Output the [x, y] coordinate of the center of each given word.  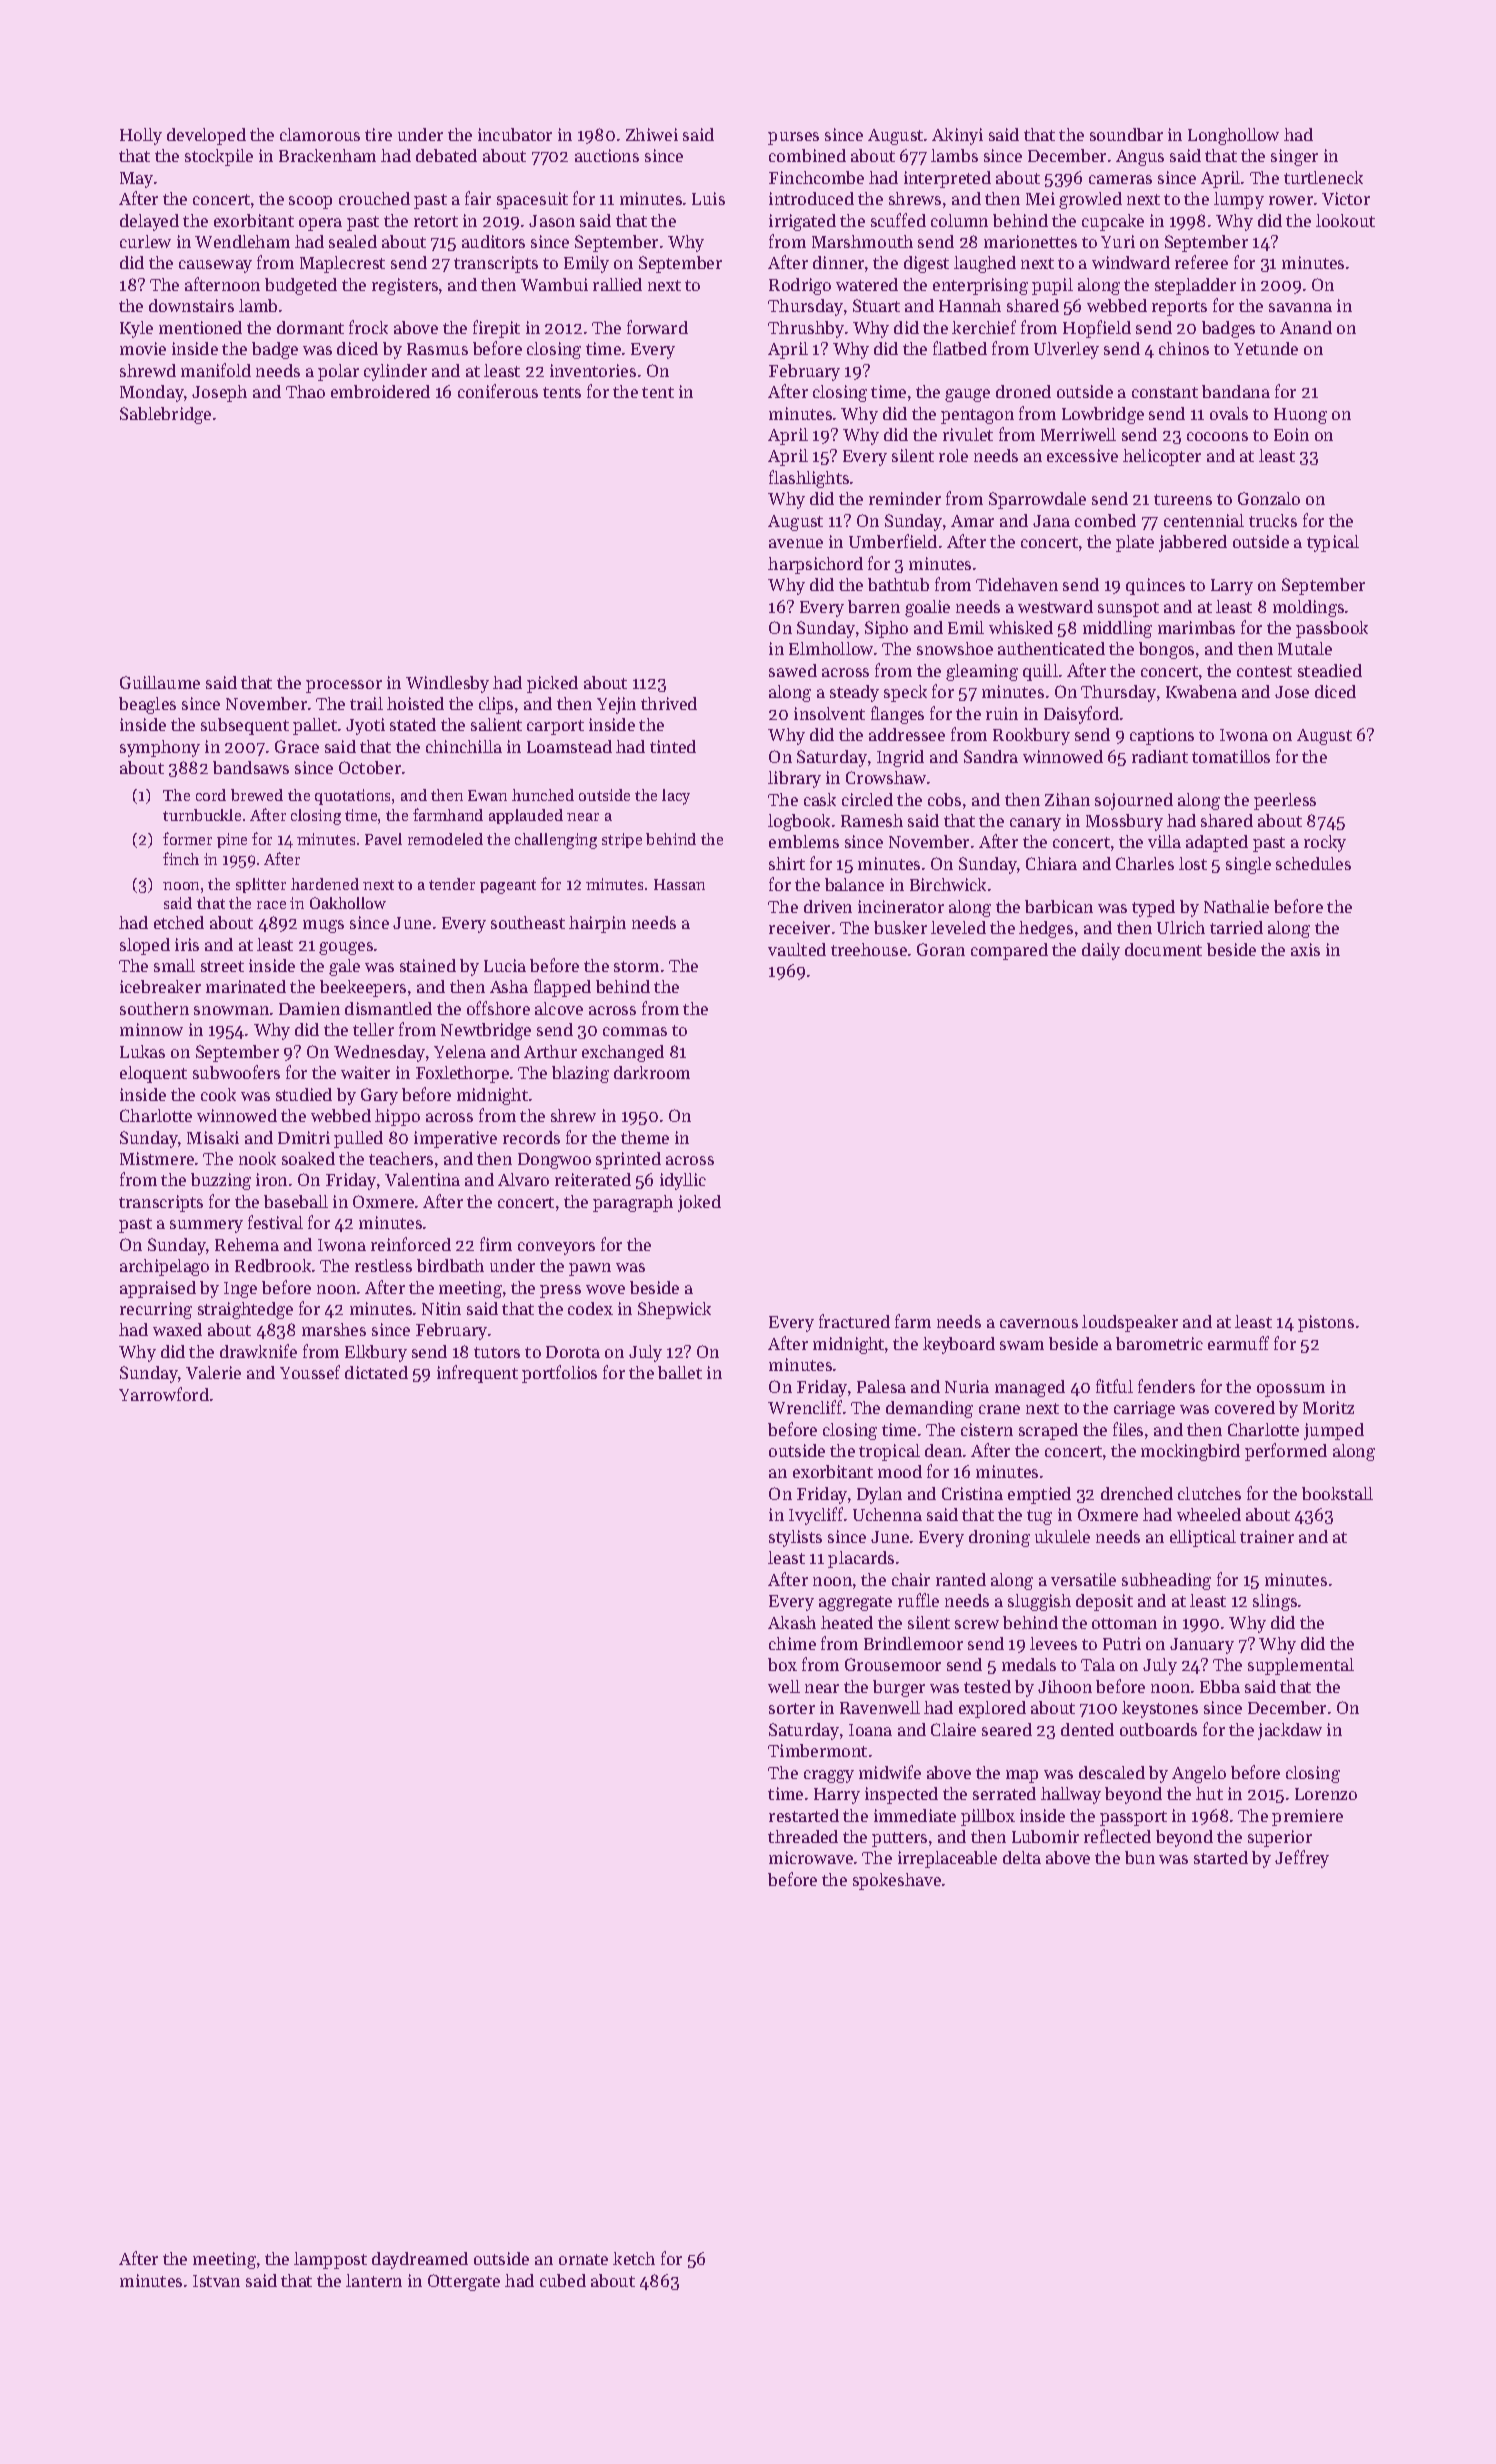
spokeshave [897, 1881]
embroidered [380, 391]
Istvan [216, 2281]
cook [218, 1094]
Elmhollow [831, 648]
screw [977, 1624]
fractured [854, 1321]
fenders [1166, 1386]
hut [1209, 1793]
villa [1164, 841]
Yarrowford [164, 1394]
